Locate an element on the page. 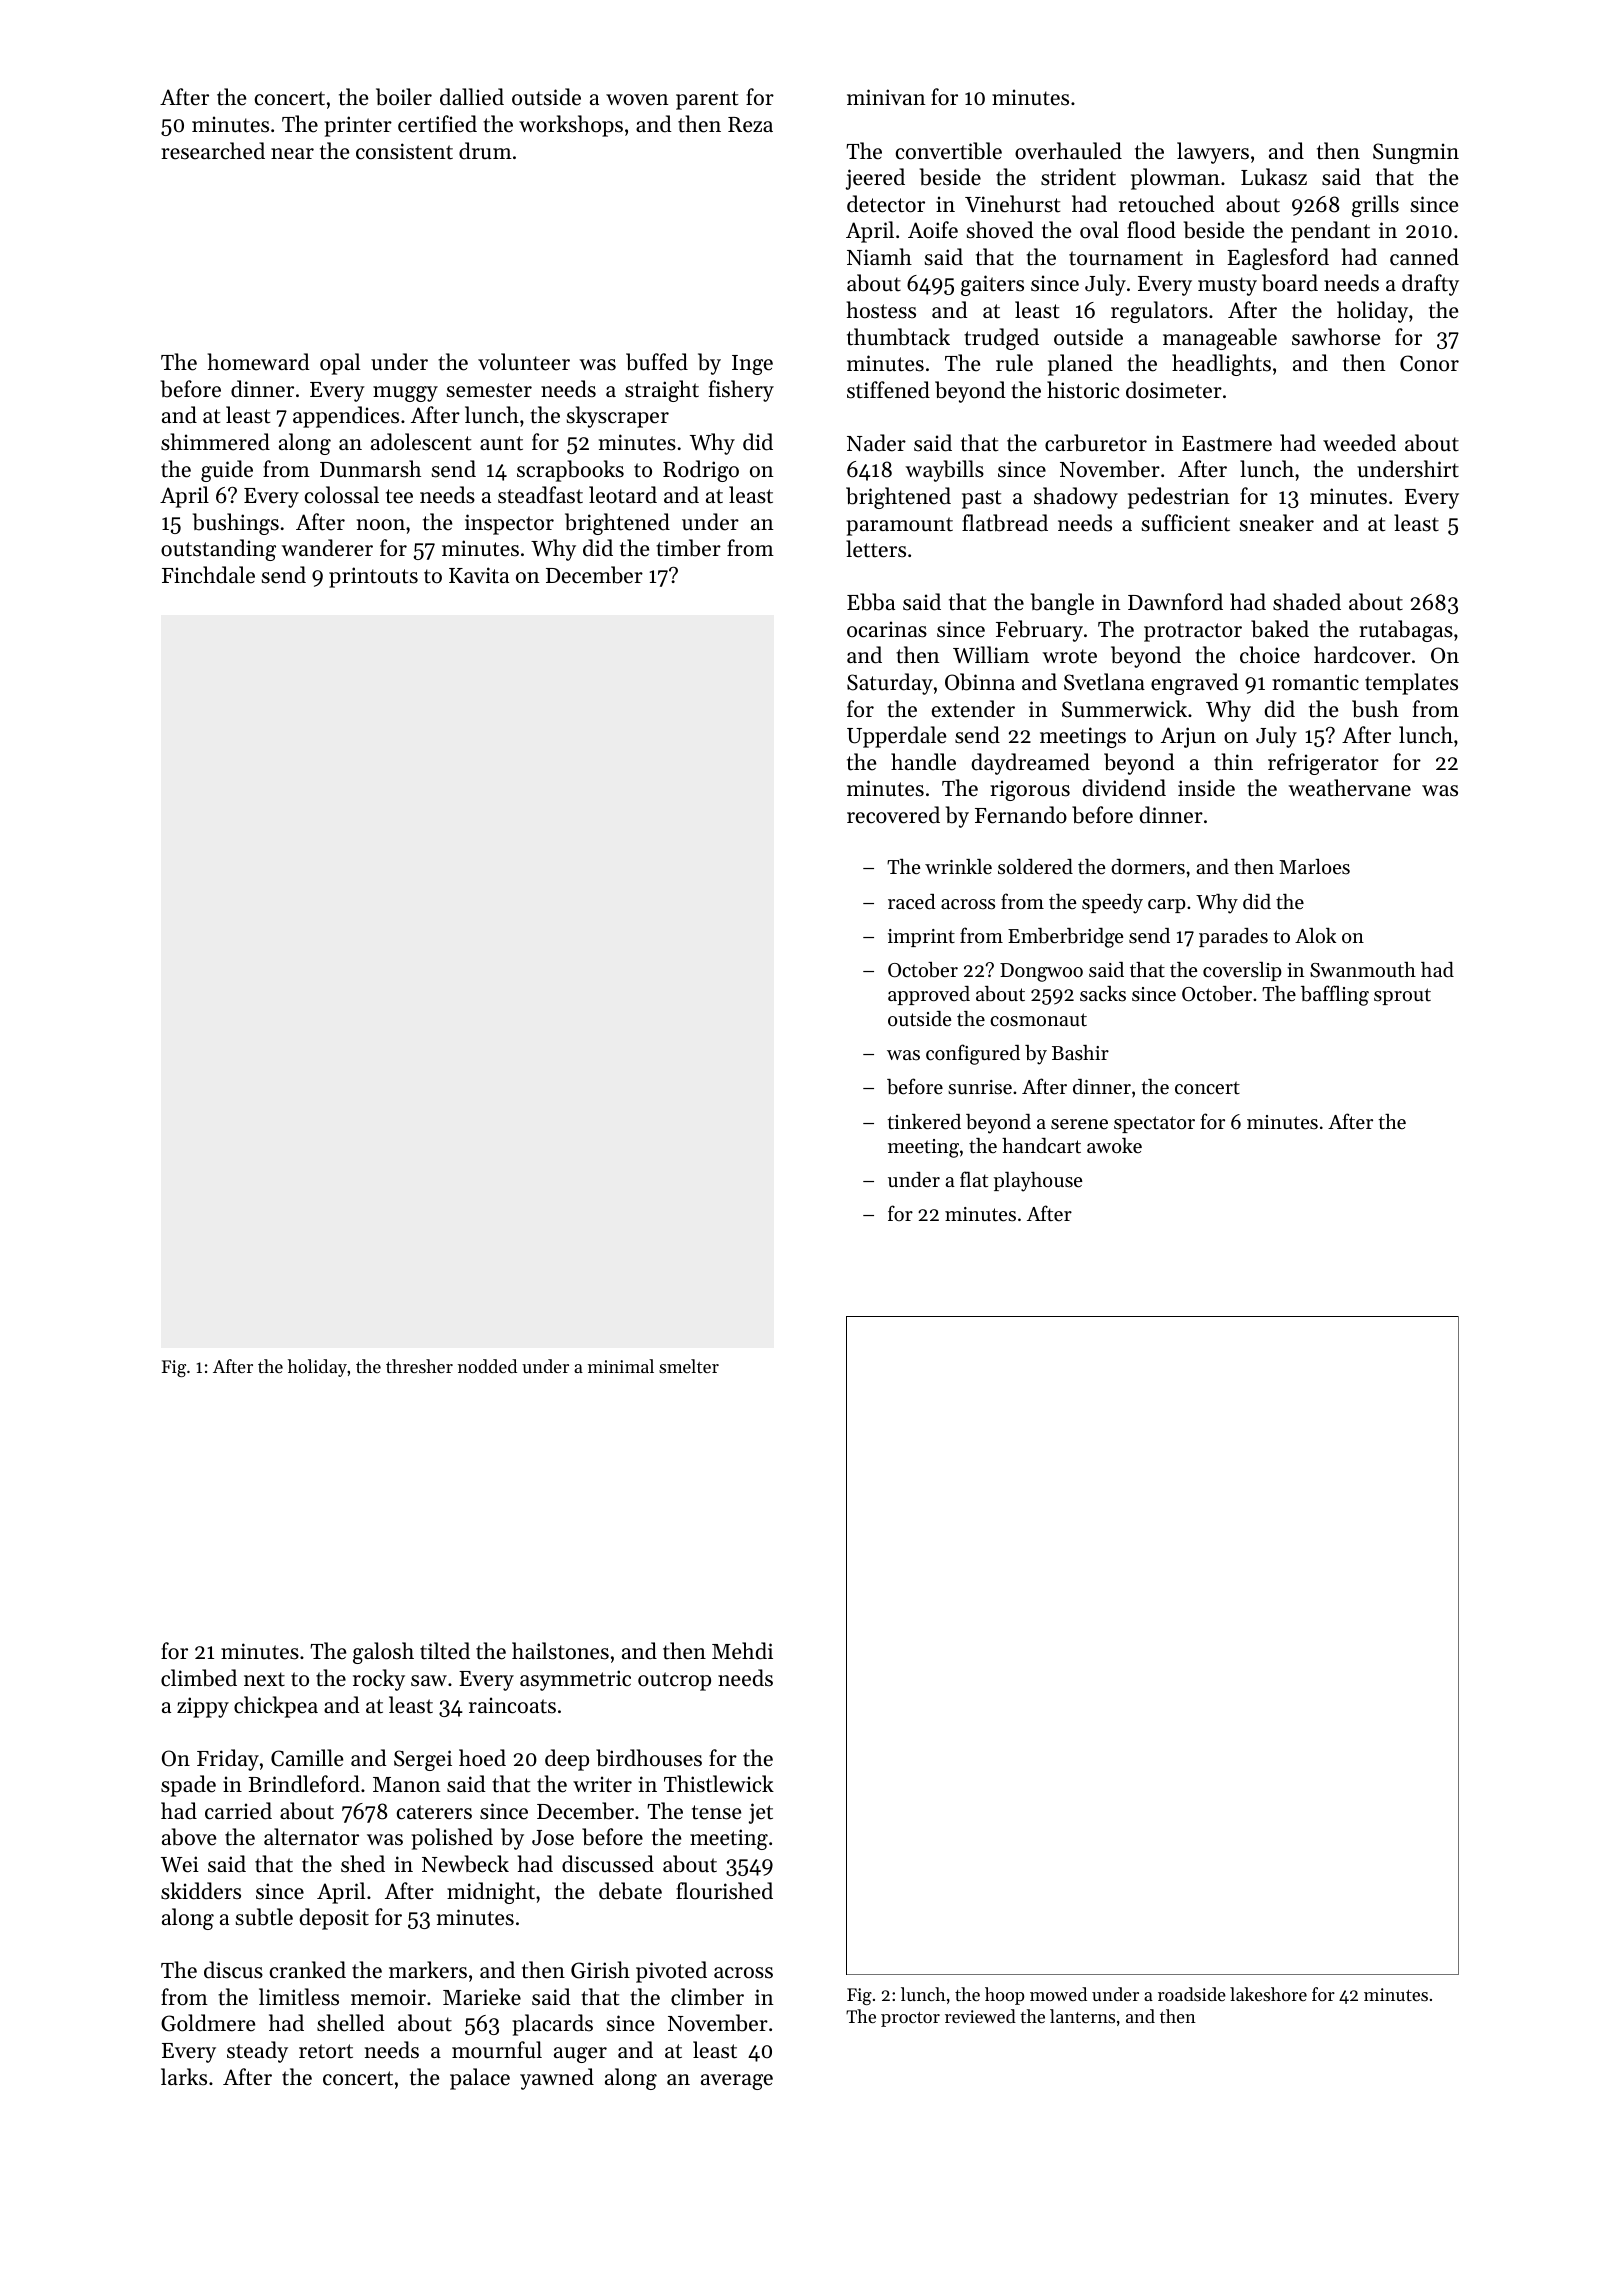 The width and height of the image is (1620, 2292). awoke is located at coordinates (1114, 1145).
